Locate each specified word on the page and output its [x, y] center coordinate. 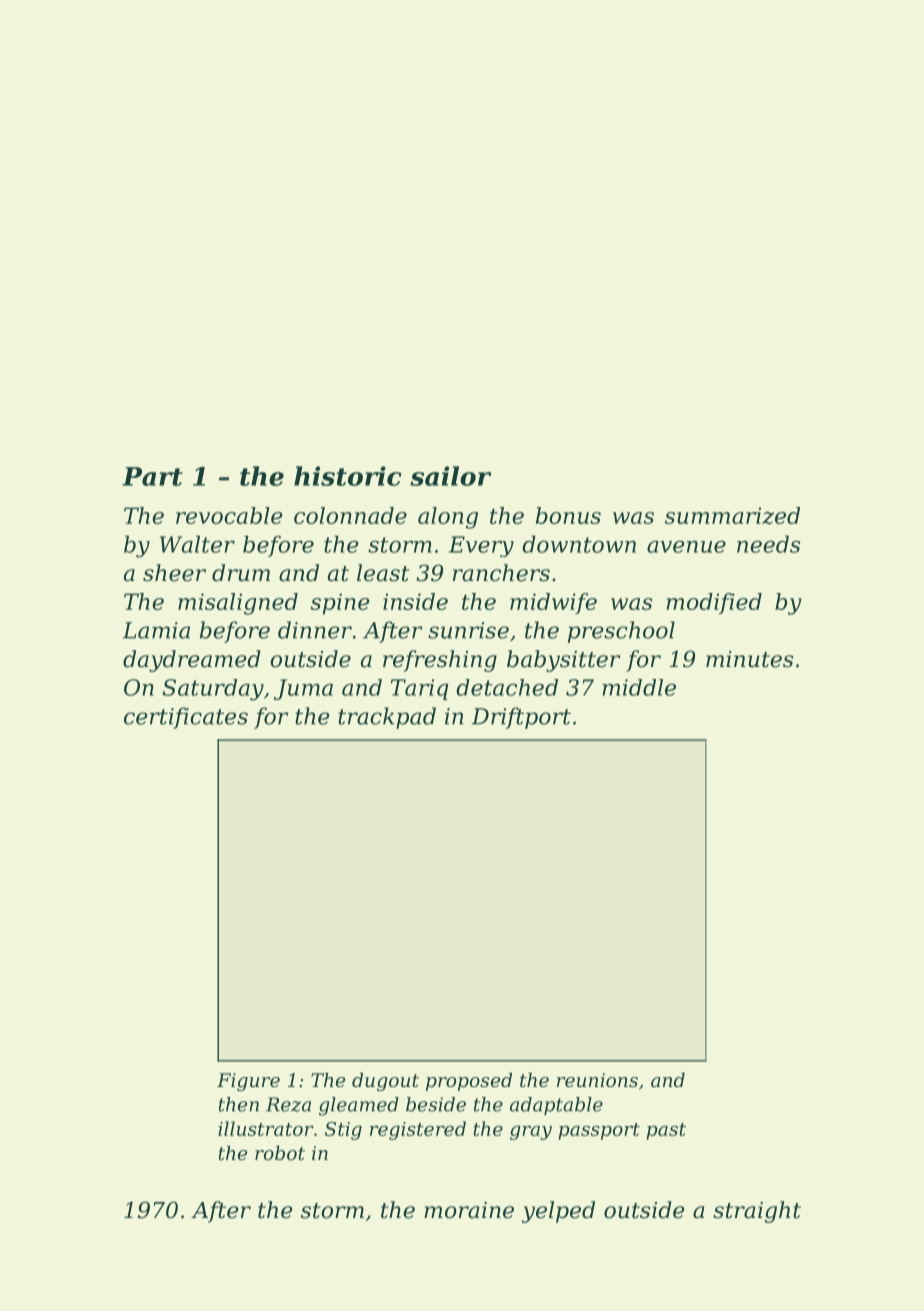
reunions [597, 1080]
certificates [186, 718]
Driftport [521, 718]
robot [280, 1153]
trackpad [387, 718]
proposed [469, 1082]
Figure [248, 1082]
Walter [197, 544]
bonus [568, 515]
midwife [553, 603]
